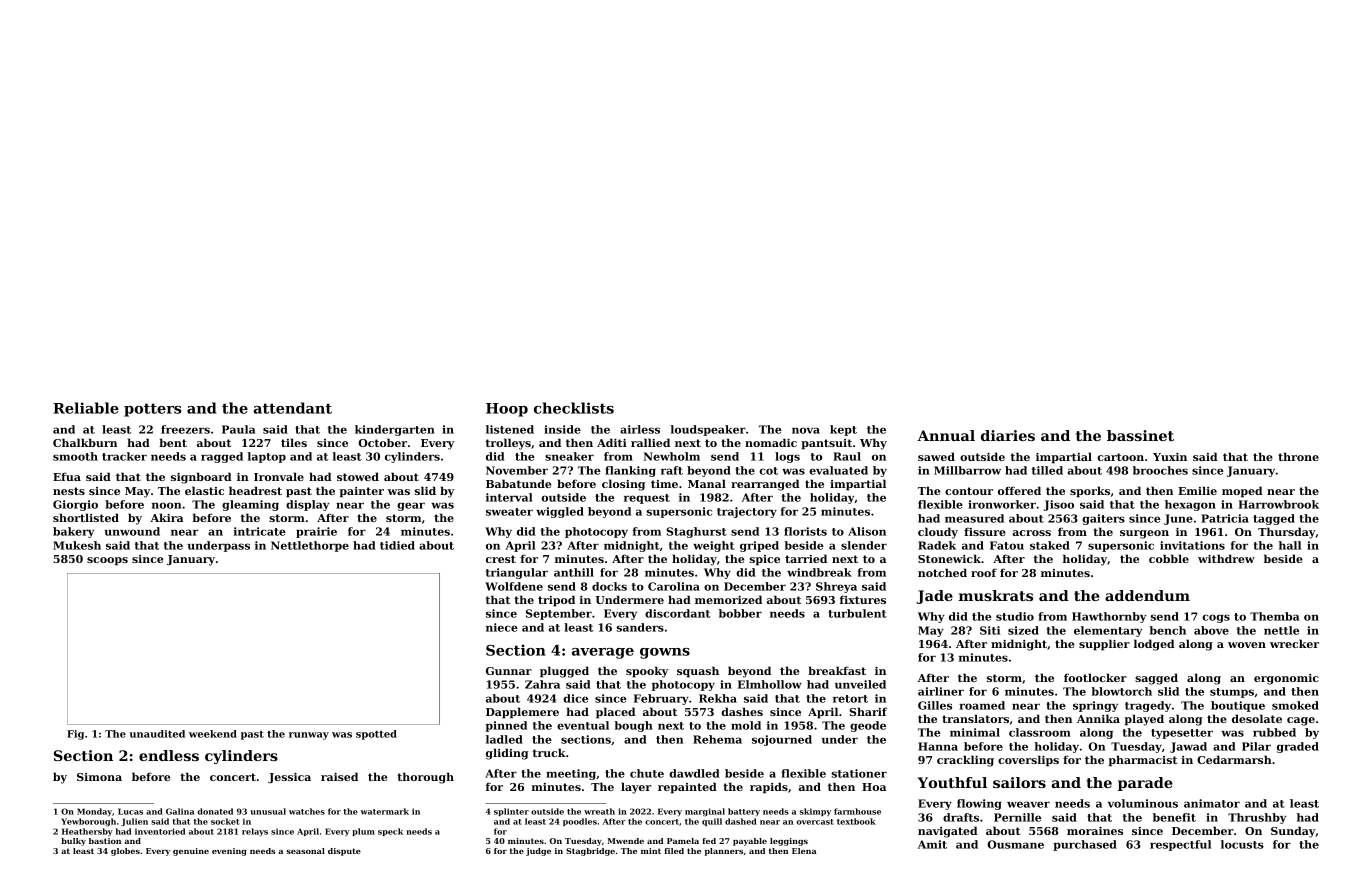 This image has height=887, width=1372. I want to click on bulky, so click(73, 842).
